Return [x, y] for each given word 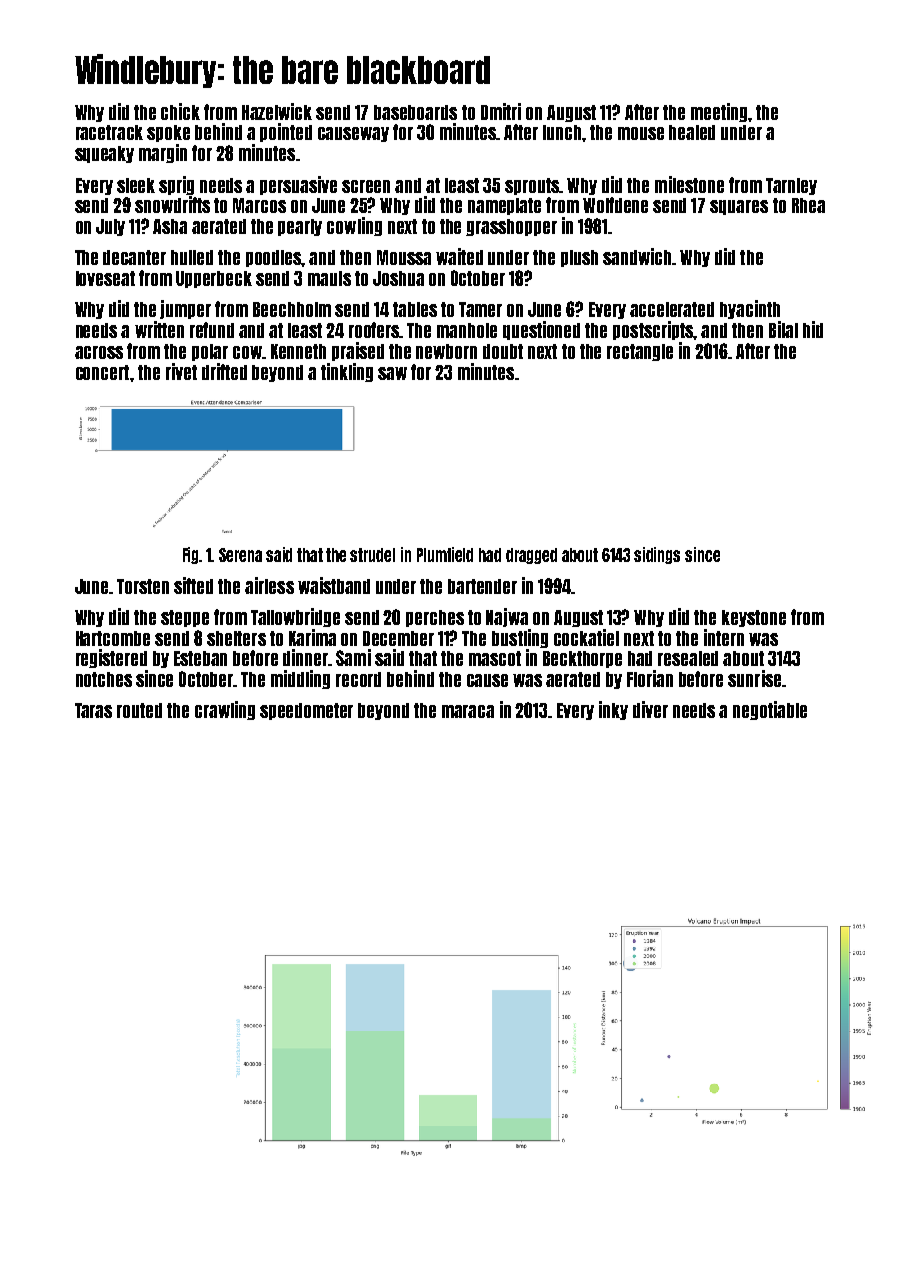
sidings [657, 555]
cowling [354, 226]
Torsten [143, 586]
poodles [274, 258]
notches [104, 679]
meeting [719, 112]
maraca [468, 711]
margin [163, 153]
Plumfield [445, 554]
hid [813, 329]
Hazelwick [277, 111]
